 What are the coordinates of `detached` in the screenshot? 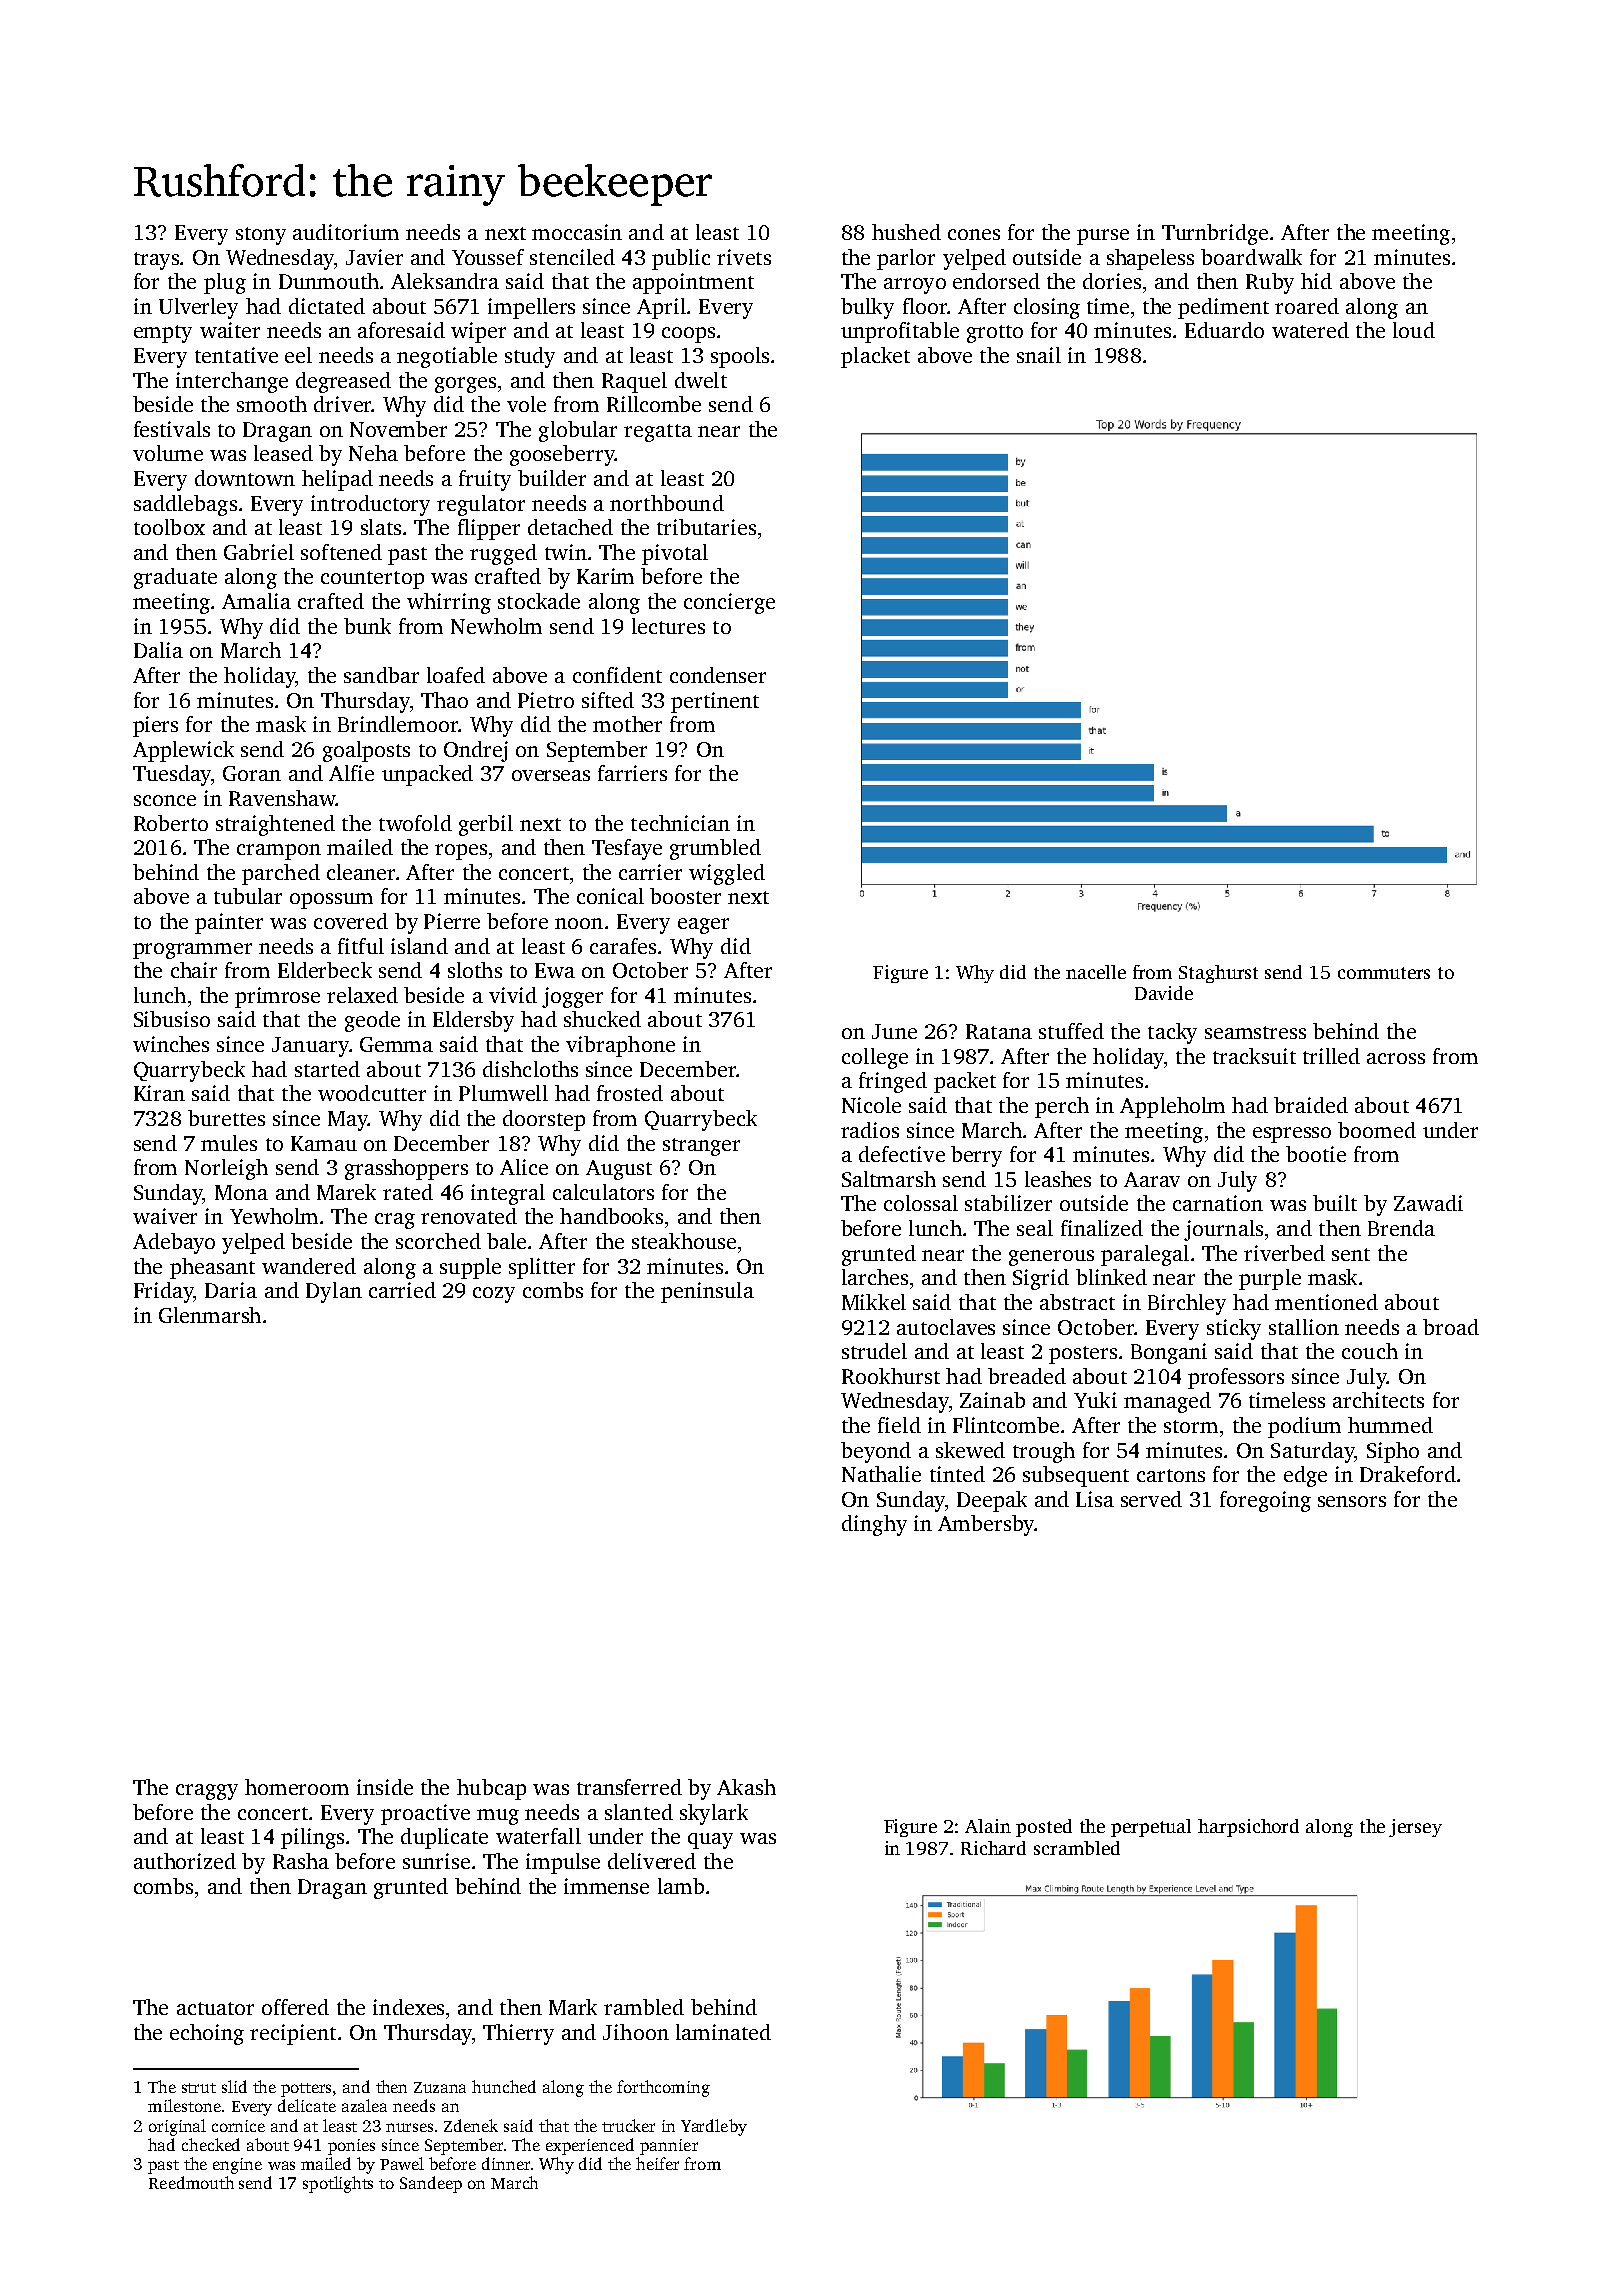 It's located at (570, 527).
